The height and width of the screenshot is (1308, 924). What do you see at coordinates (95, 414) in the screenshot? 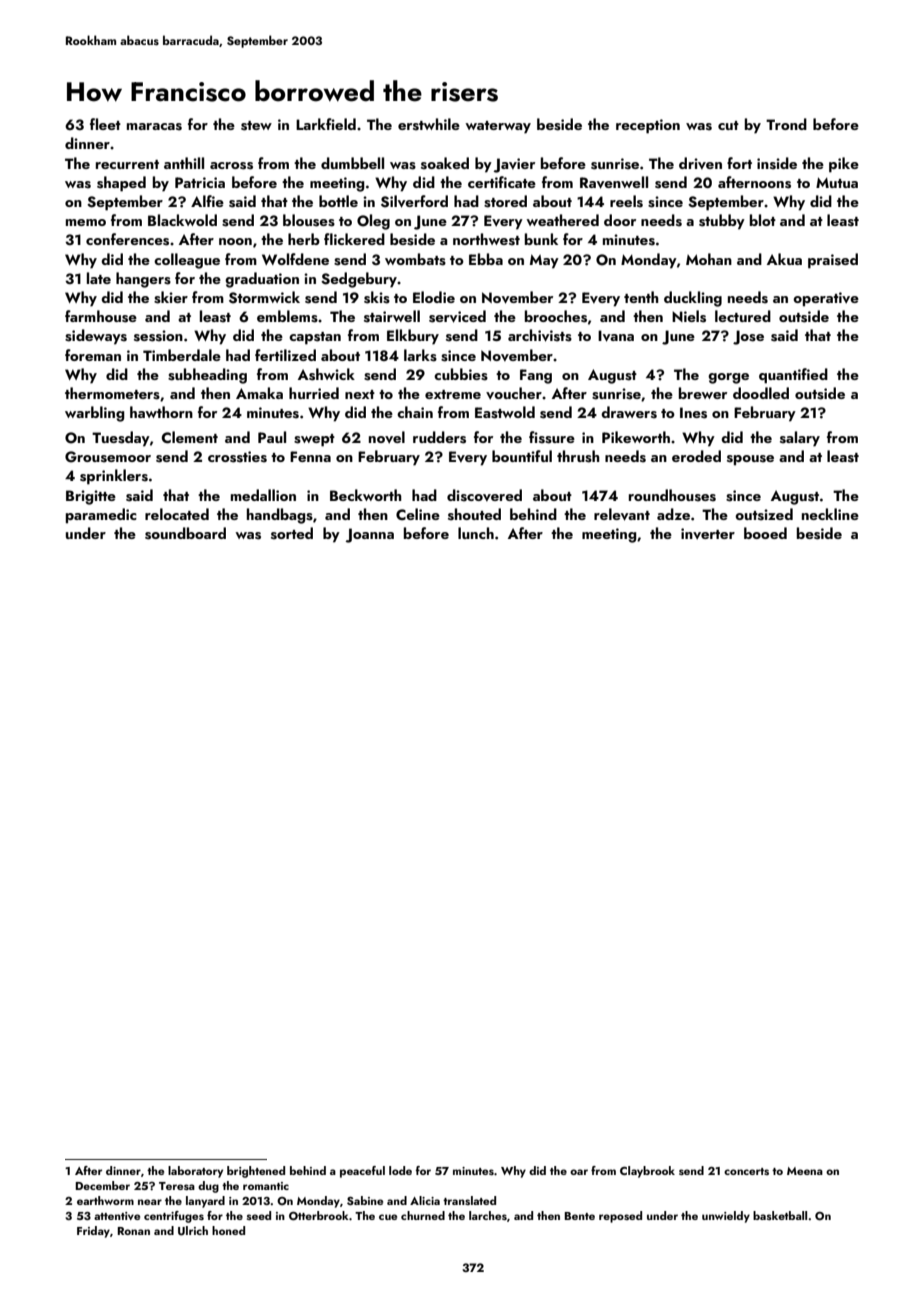
I see `warbling` at bounding box center [95, 414].
